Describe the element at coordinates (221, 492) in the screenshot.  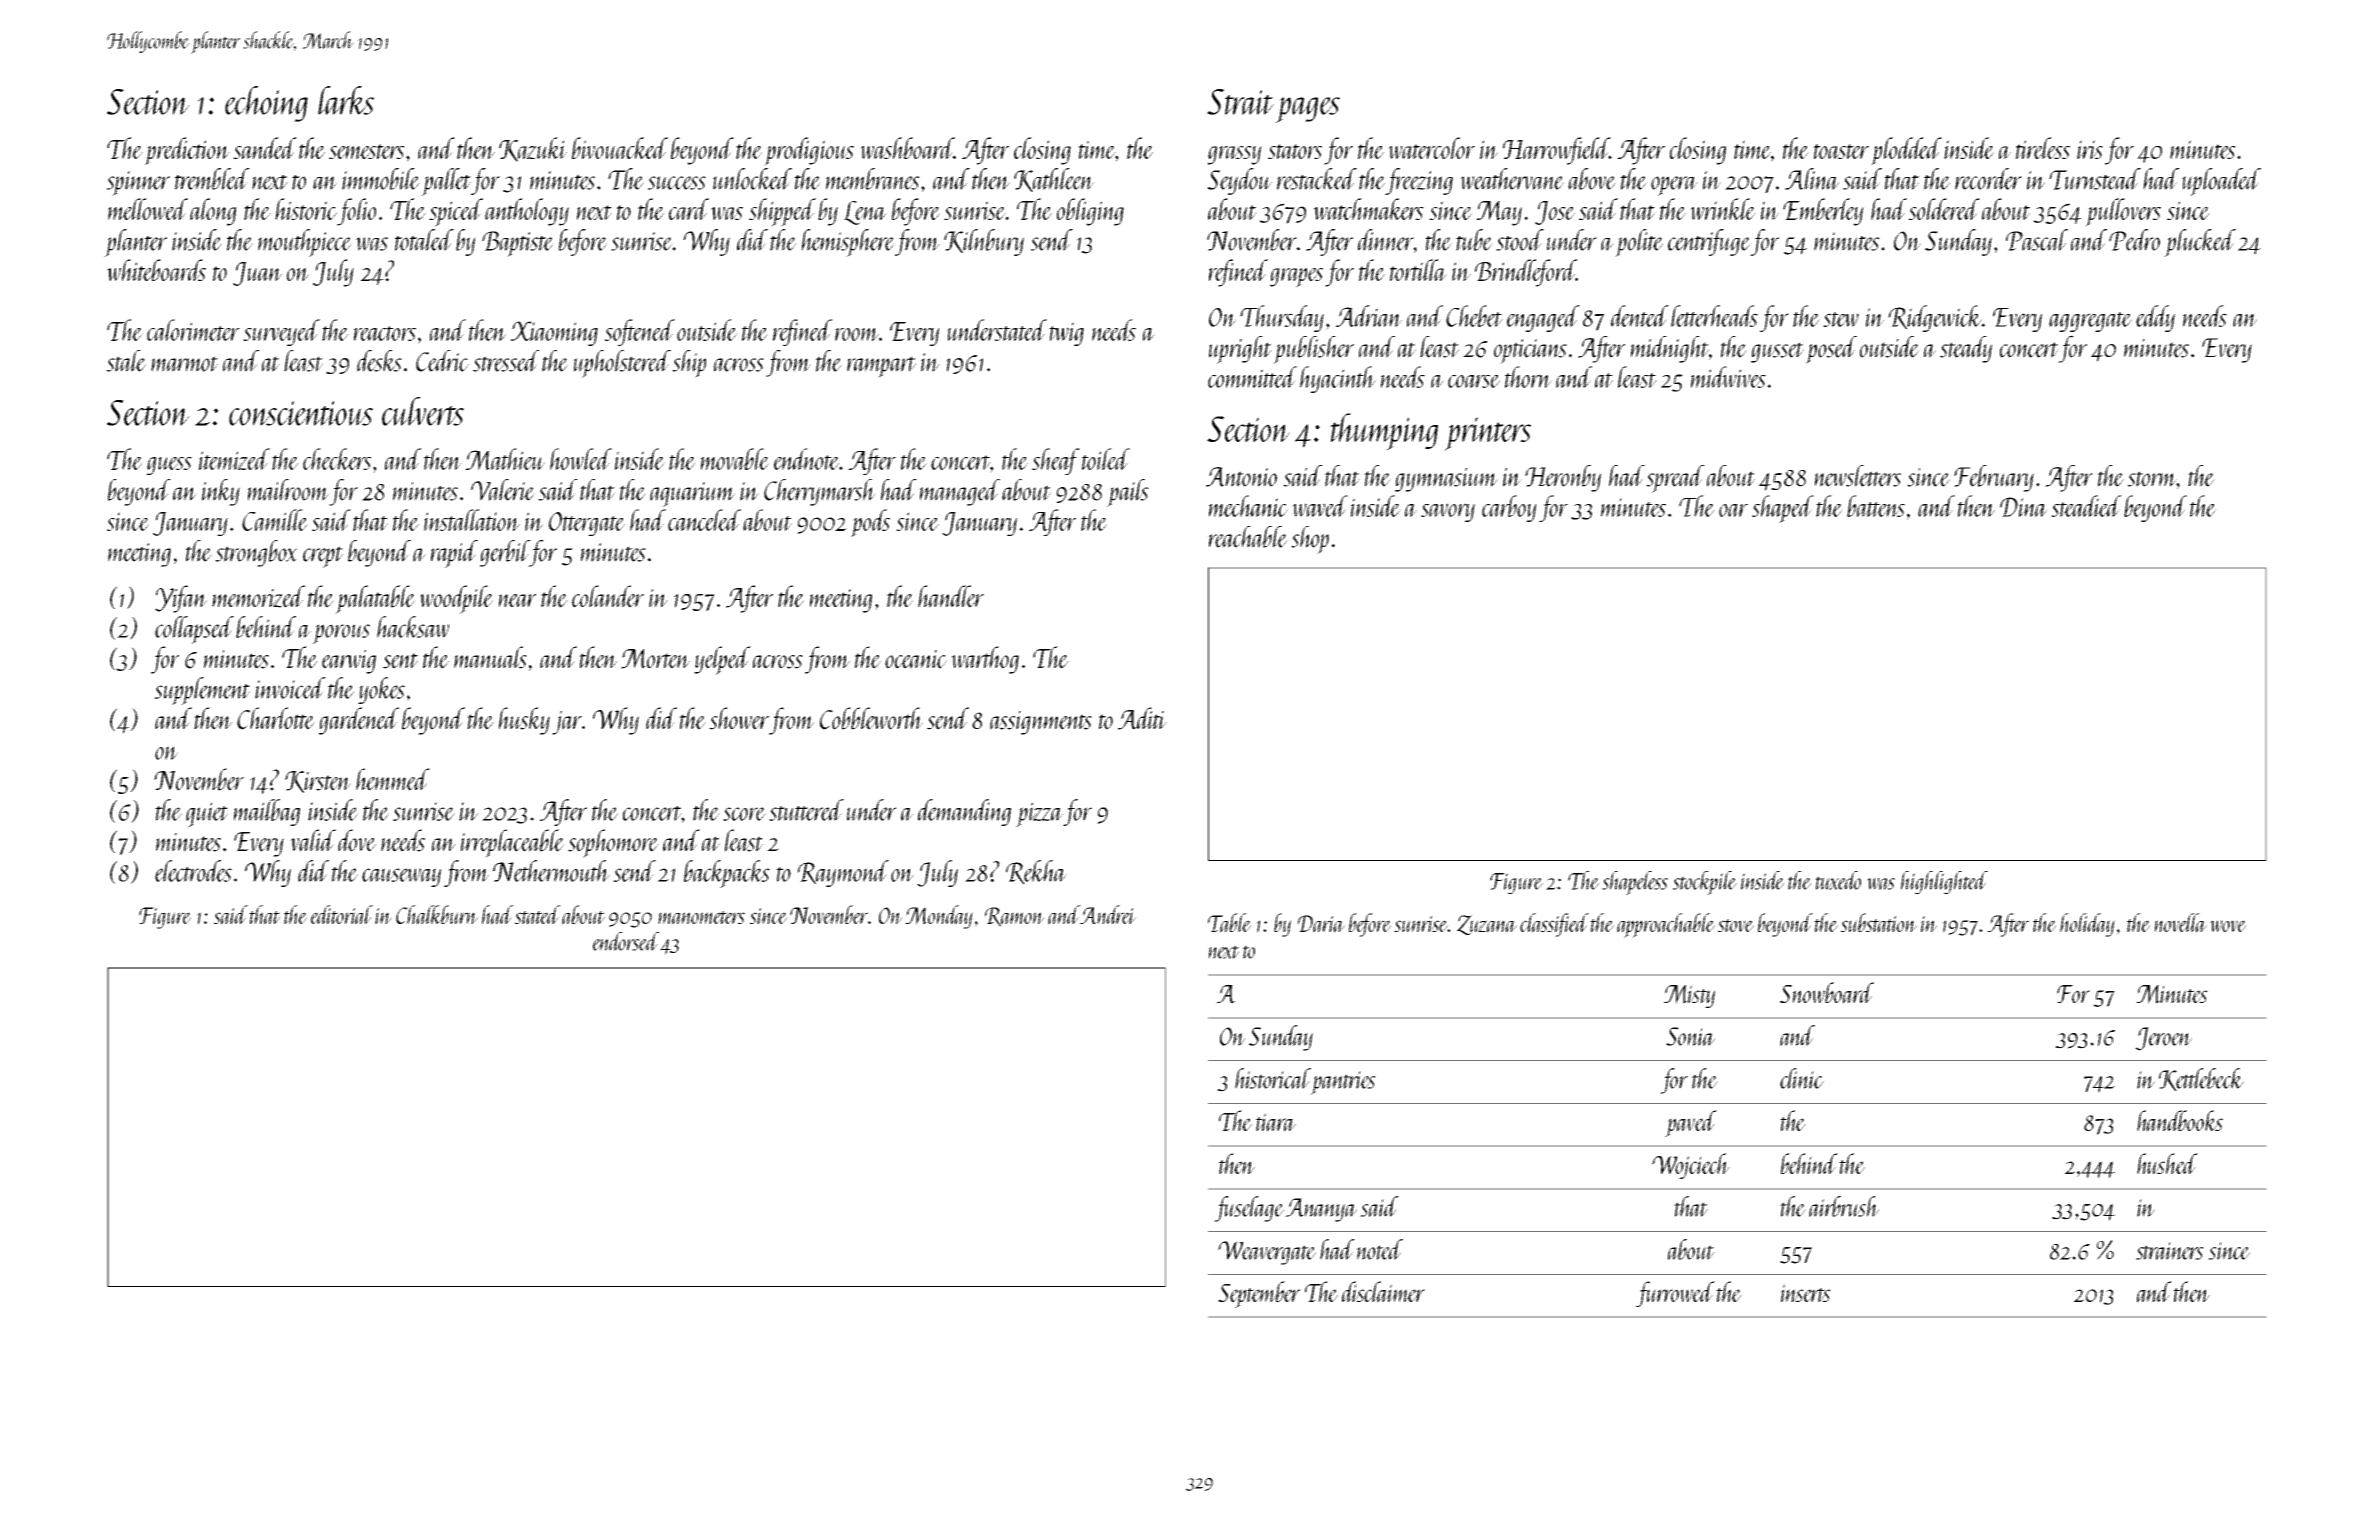
I see `inky` at that location.
